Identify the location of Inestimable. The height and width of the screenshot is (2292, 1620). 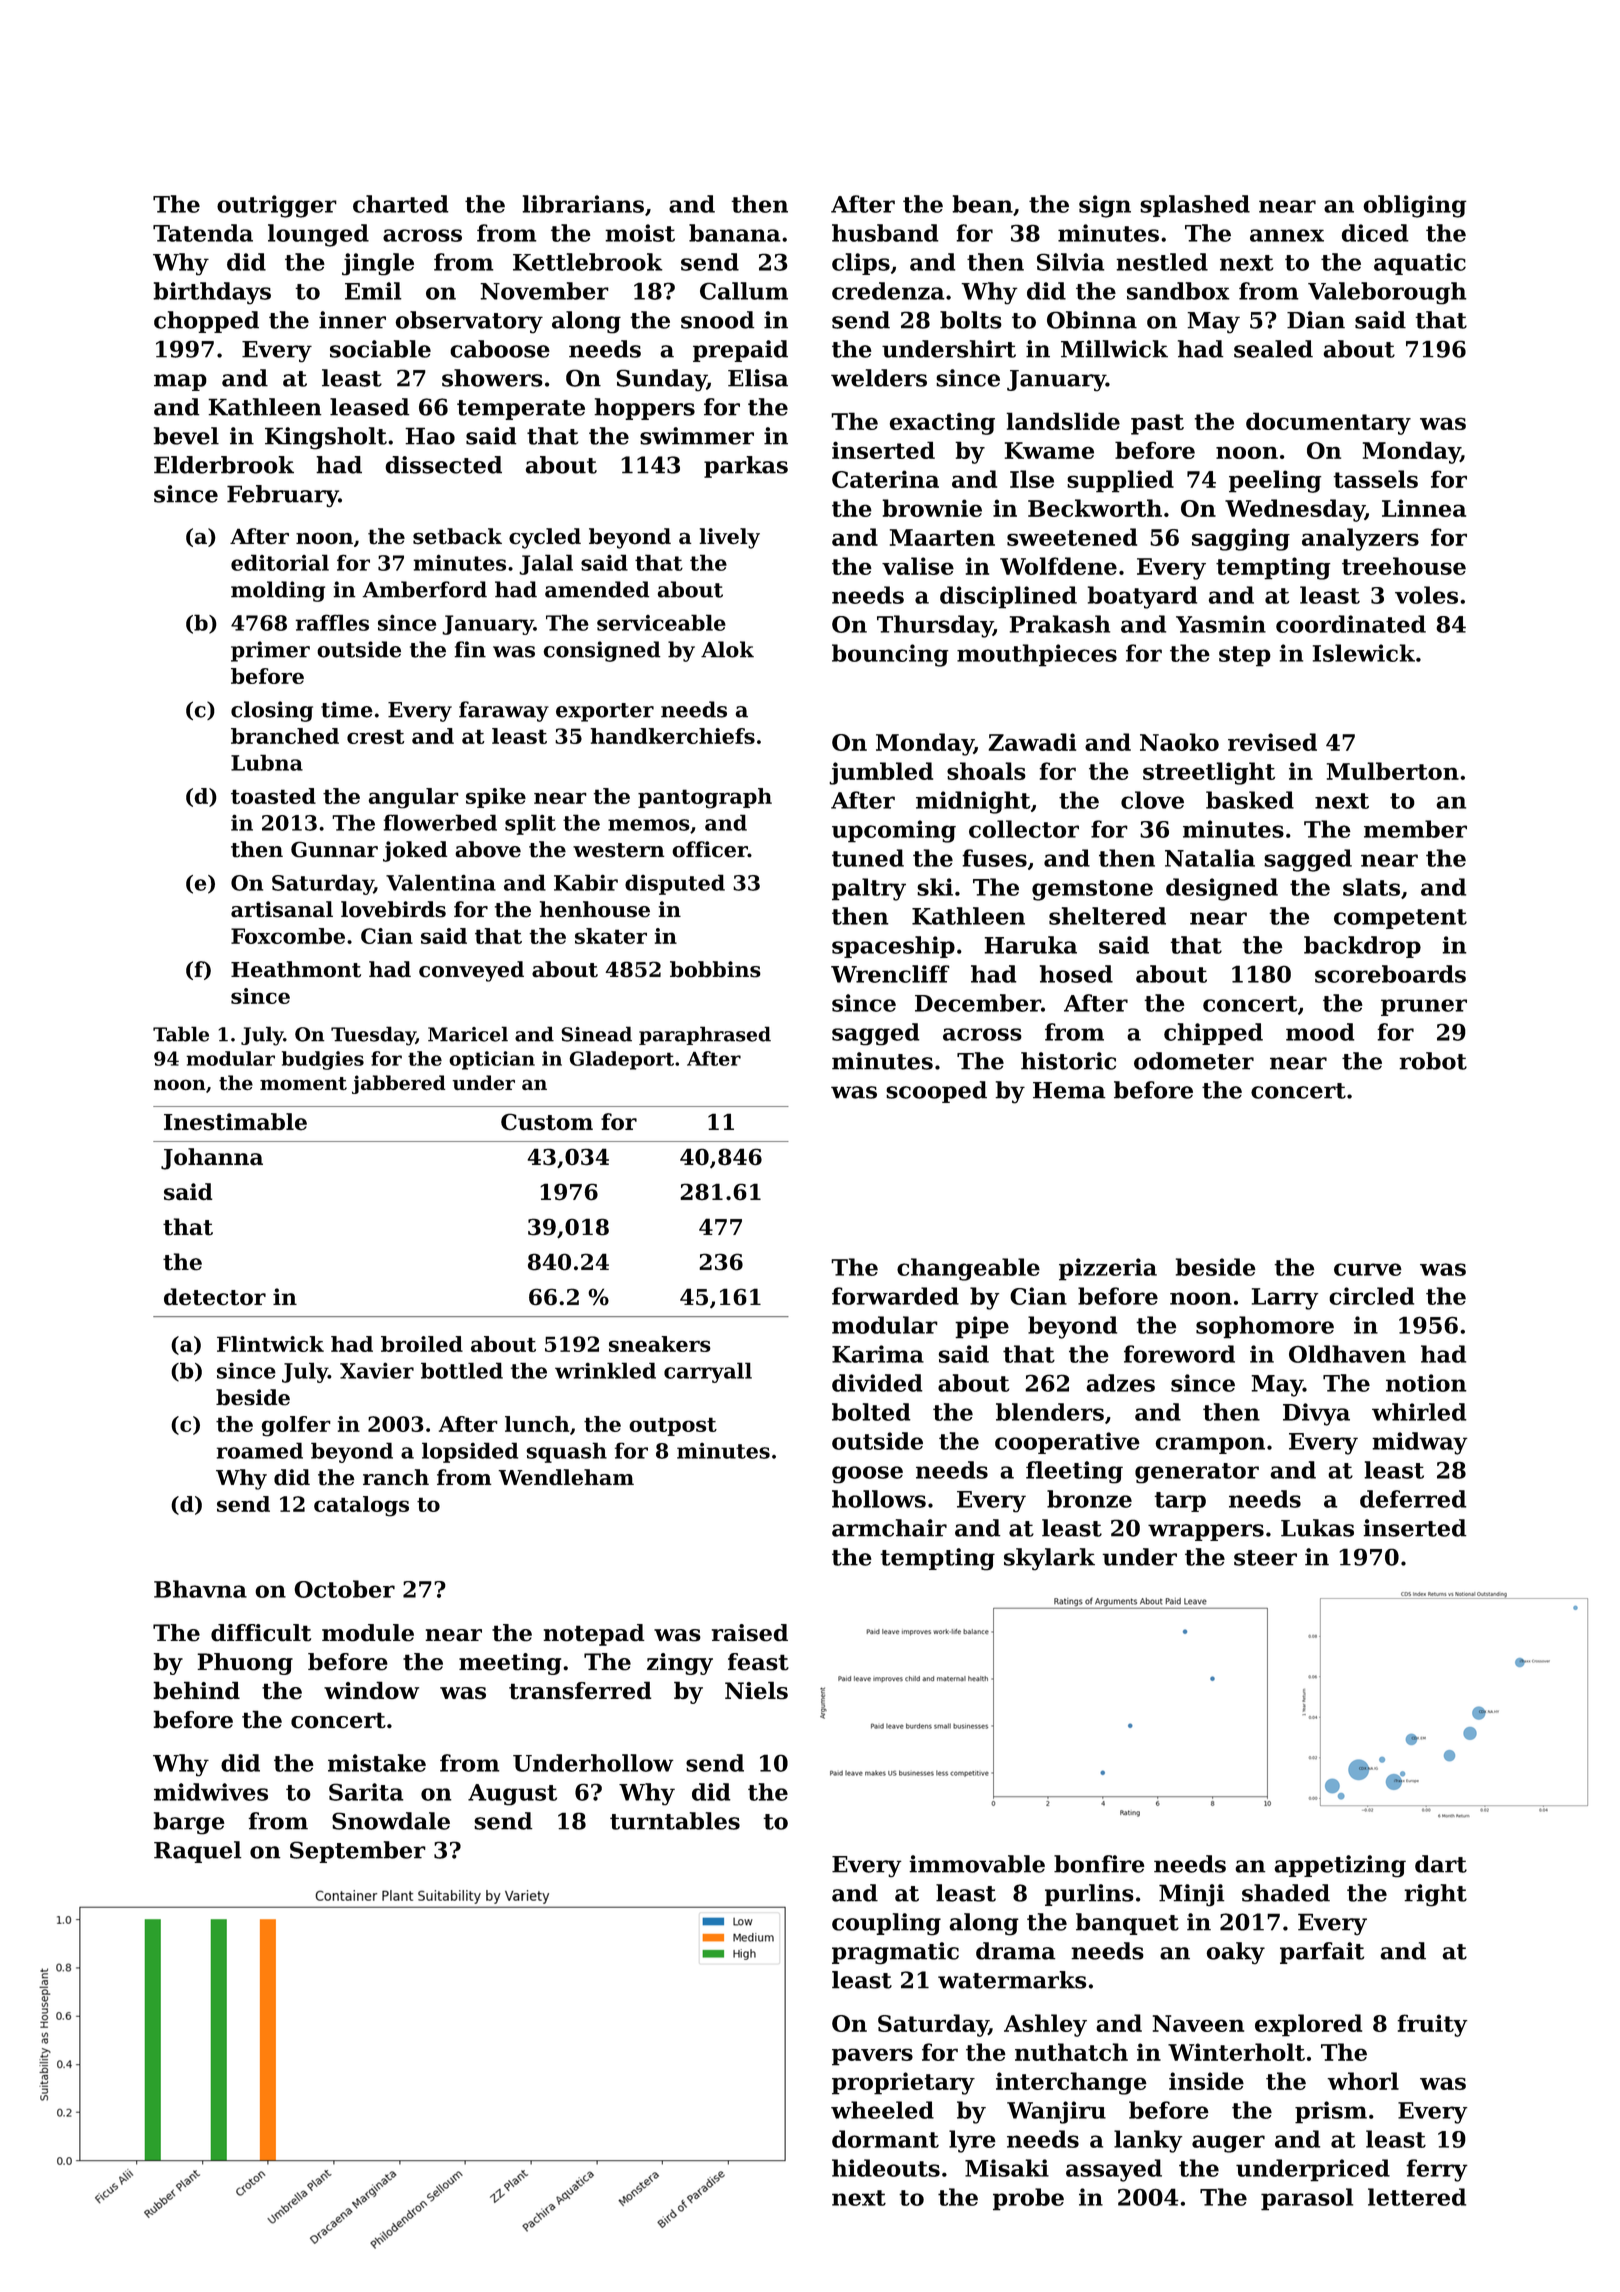
(235, 1122).
